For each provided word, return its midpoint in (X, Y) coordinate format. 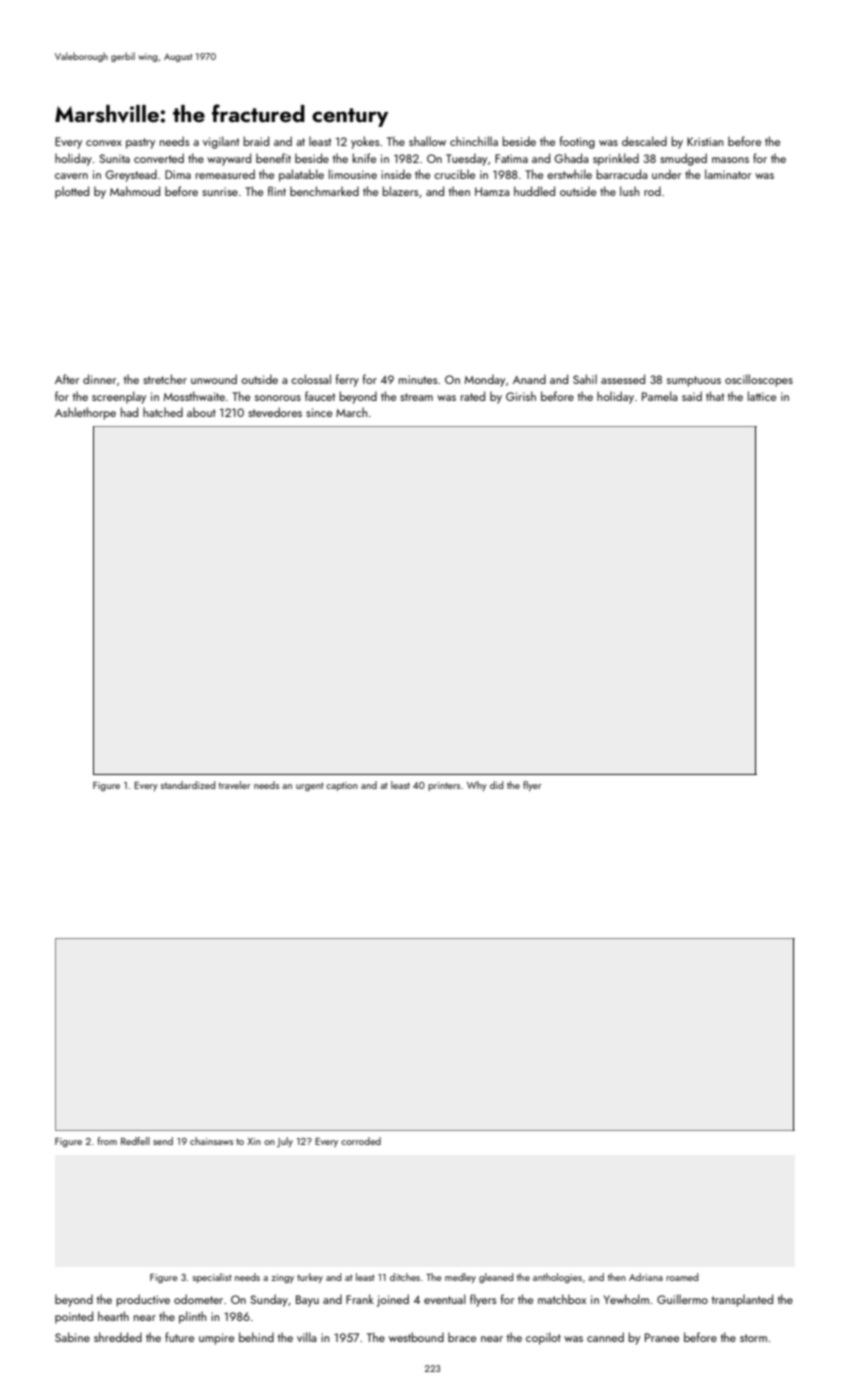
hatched (163, 412)
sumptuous (694, 381)
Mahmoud (135, 191)
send (163, 1141)
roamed (682, 1277)
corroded (361, 1141)
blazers (400, 191)
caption (342, 786)
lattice (762, 396)
